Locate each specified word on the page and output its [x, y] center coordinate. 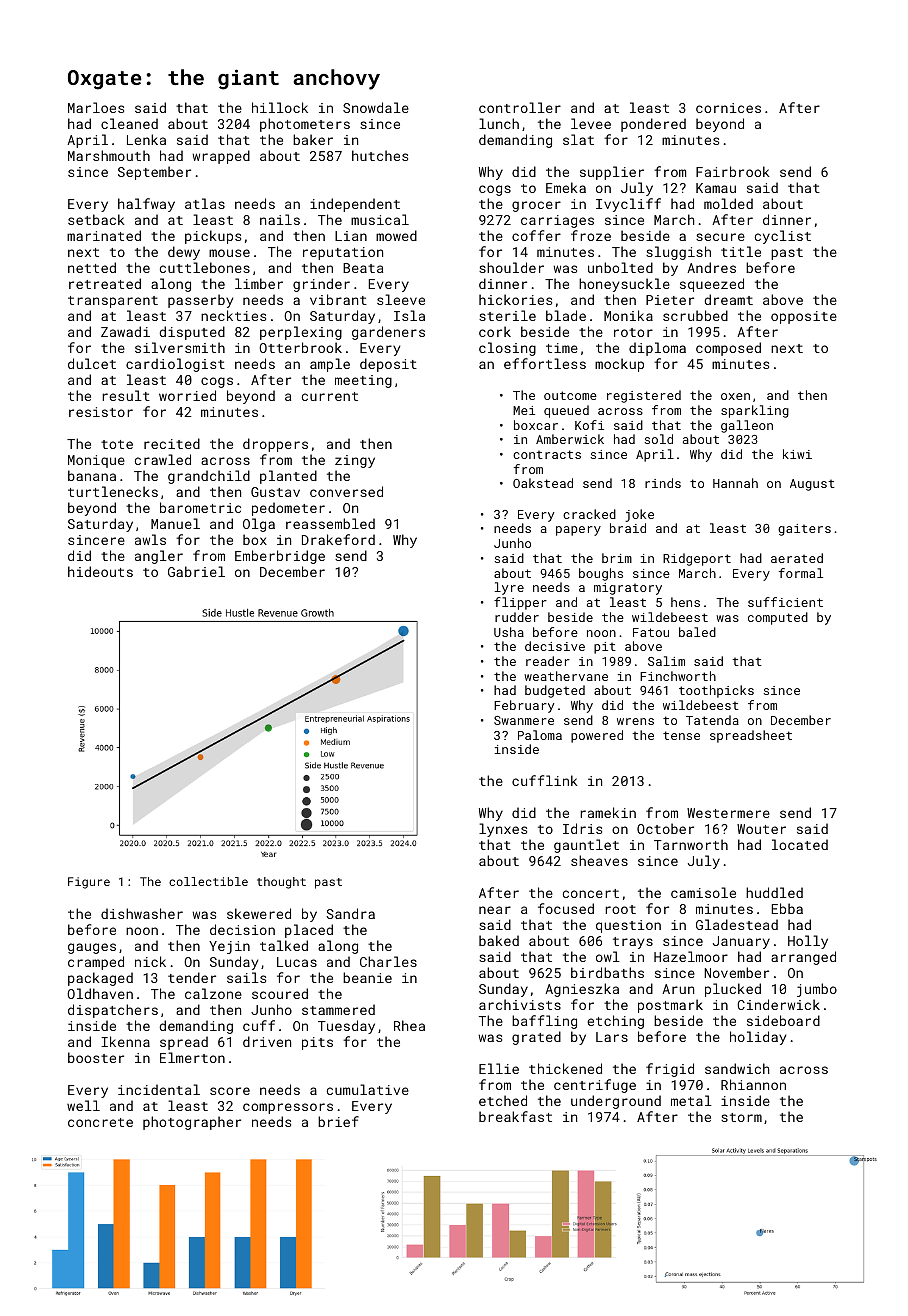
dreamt [728, 299]
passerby [200, 301]
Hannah [735, 483]
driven [267, 1041]
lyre [509, 588]
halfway [146, 205]
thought [281, 883]
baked [499, 940]
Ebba [787, 908]
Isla [409, 315]
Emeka [566, 187]
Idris [582, 828]
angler [159, 557]
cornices [728, 108]
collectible [208, 881]
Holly [808, 942]
